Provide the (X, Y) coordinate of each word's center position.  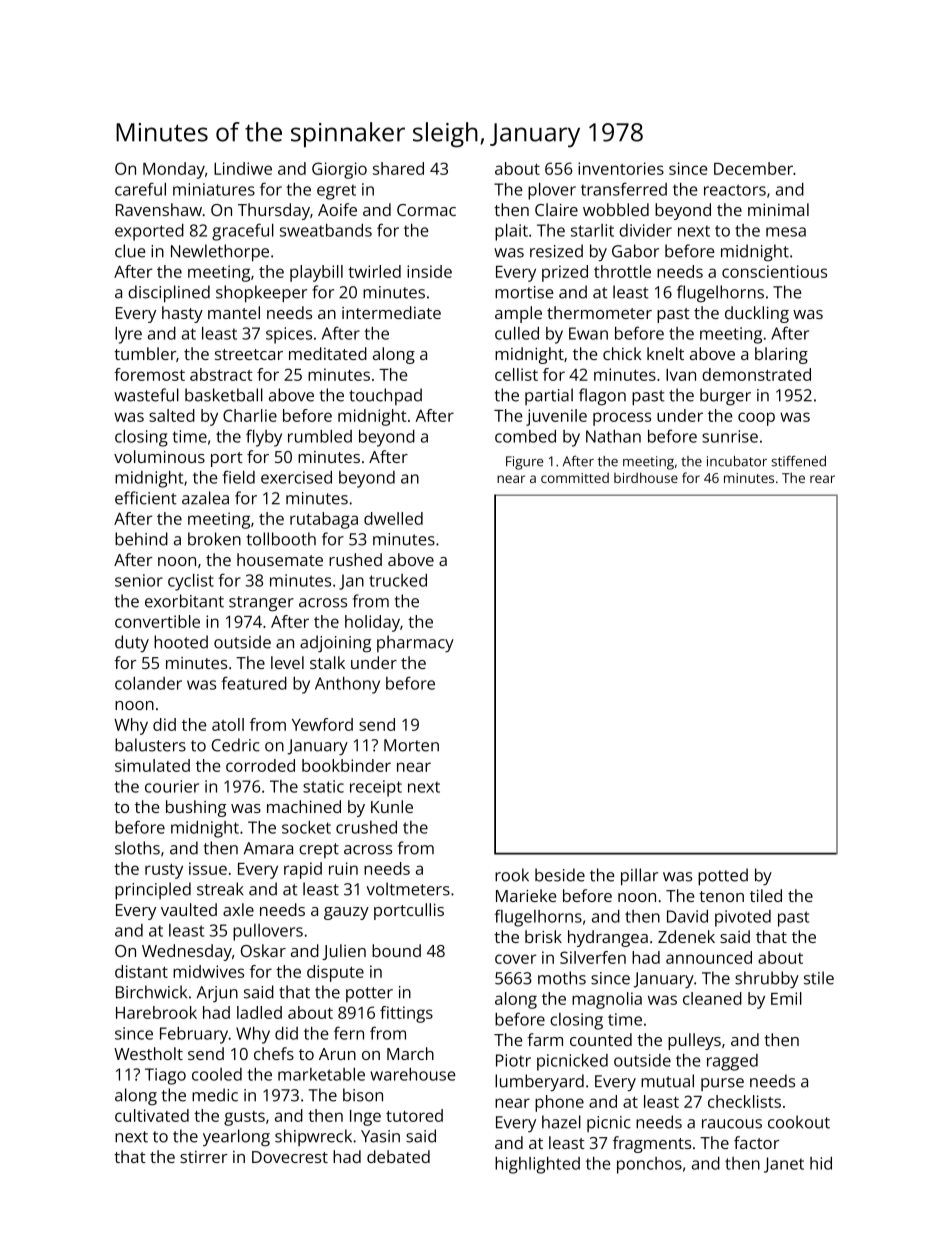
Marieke (526, 895)
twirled (374, 271)
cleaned (712, 998)
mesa (786, 232)
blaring (781, 355)
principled (153, 891)
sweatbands (326, 230)
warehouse (413, 1074)
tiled (766, 895)
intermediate (391, 312)
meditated (328, 353)
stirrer (204, 1157)
